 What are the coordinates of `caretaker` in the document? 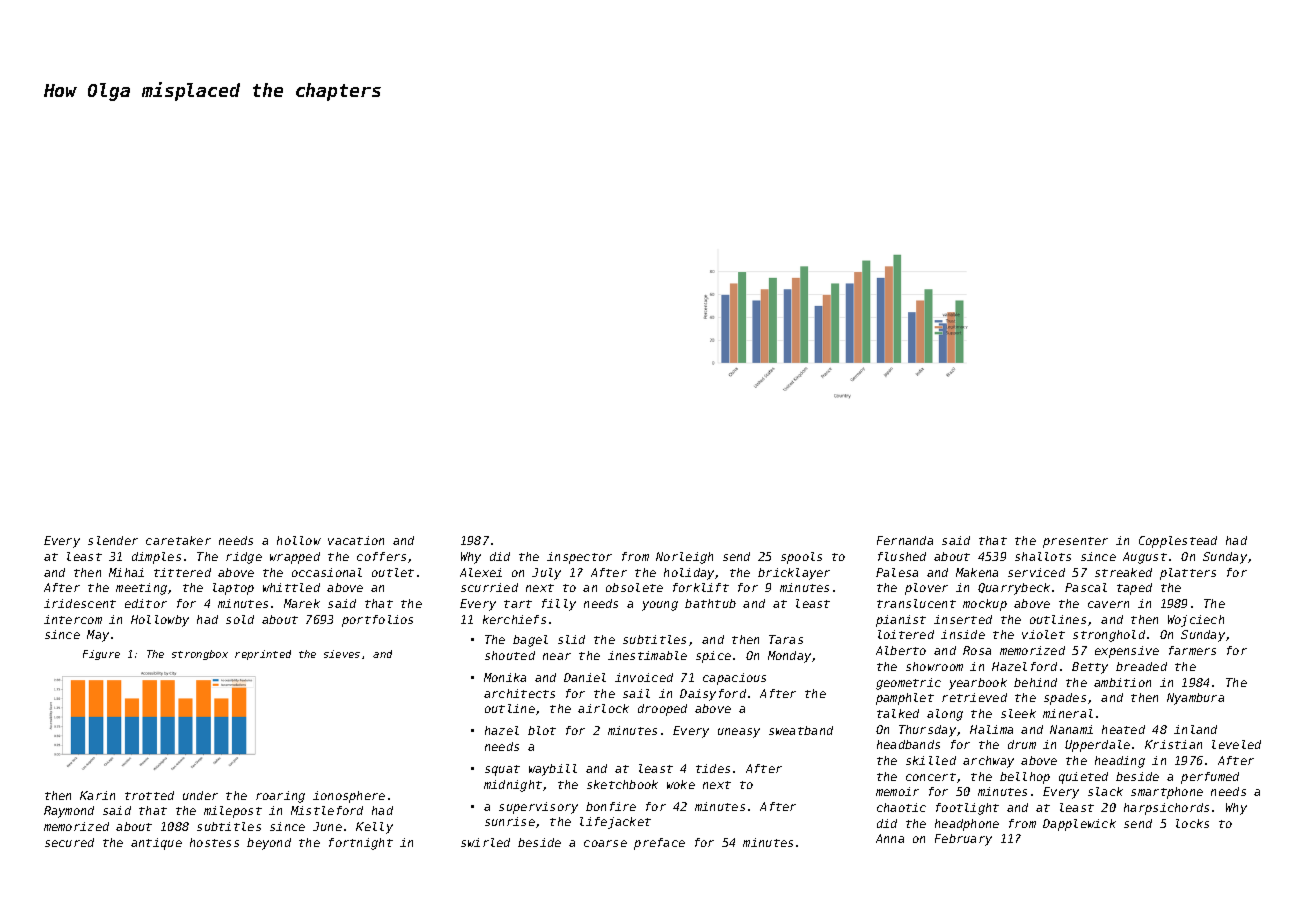 It's located at (178, 540).
